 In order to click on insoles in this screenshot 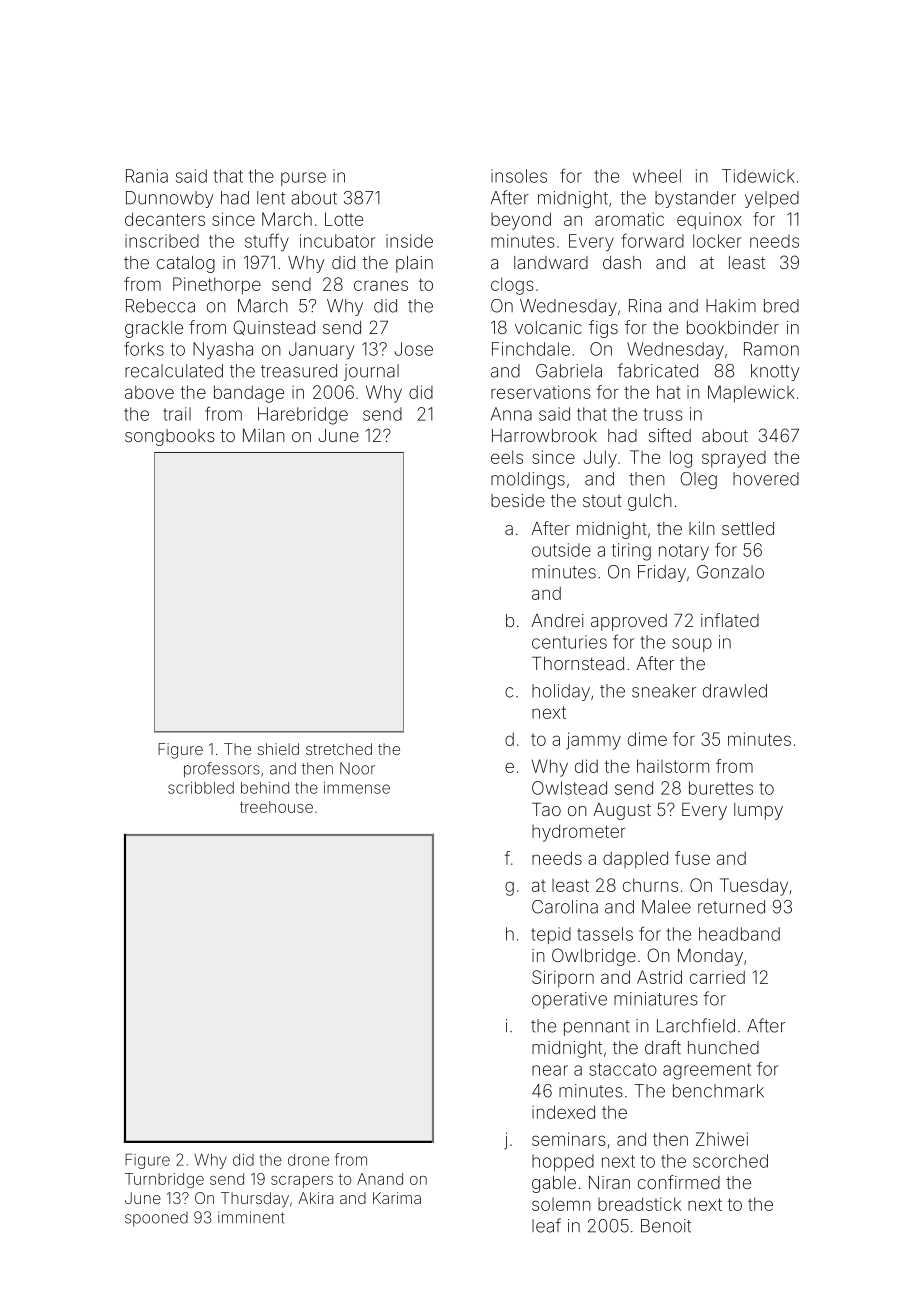, I will do `click(519, 176)`.
